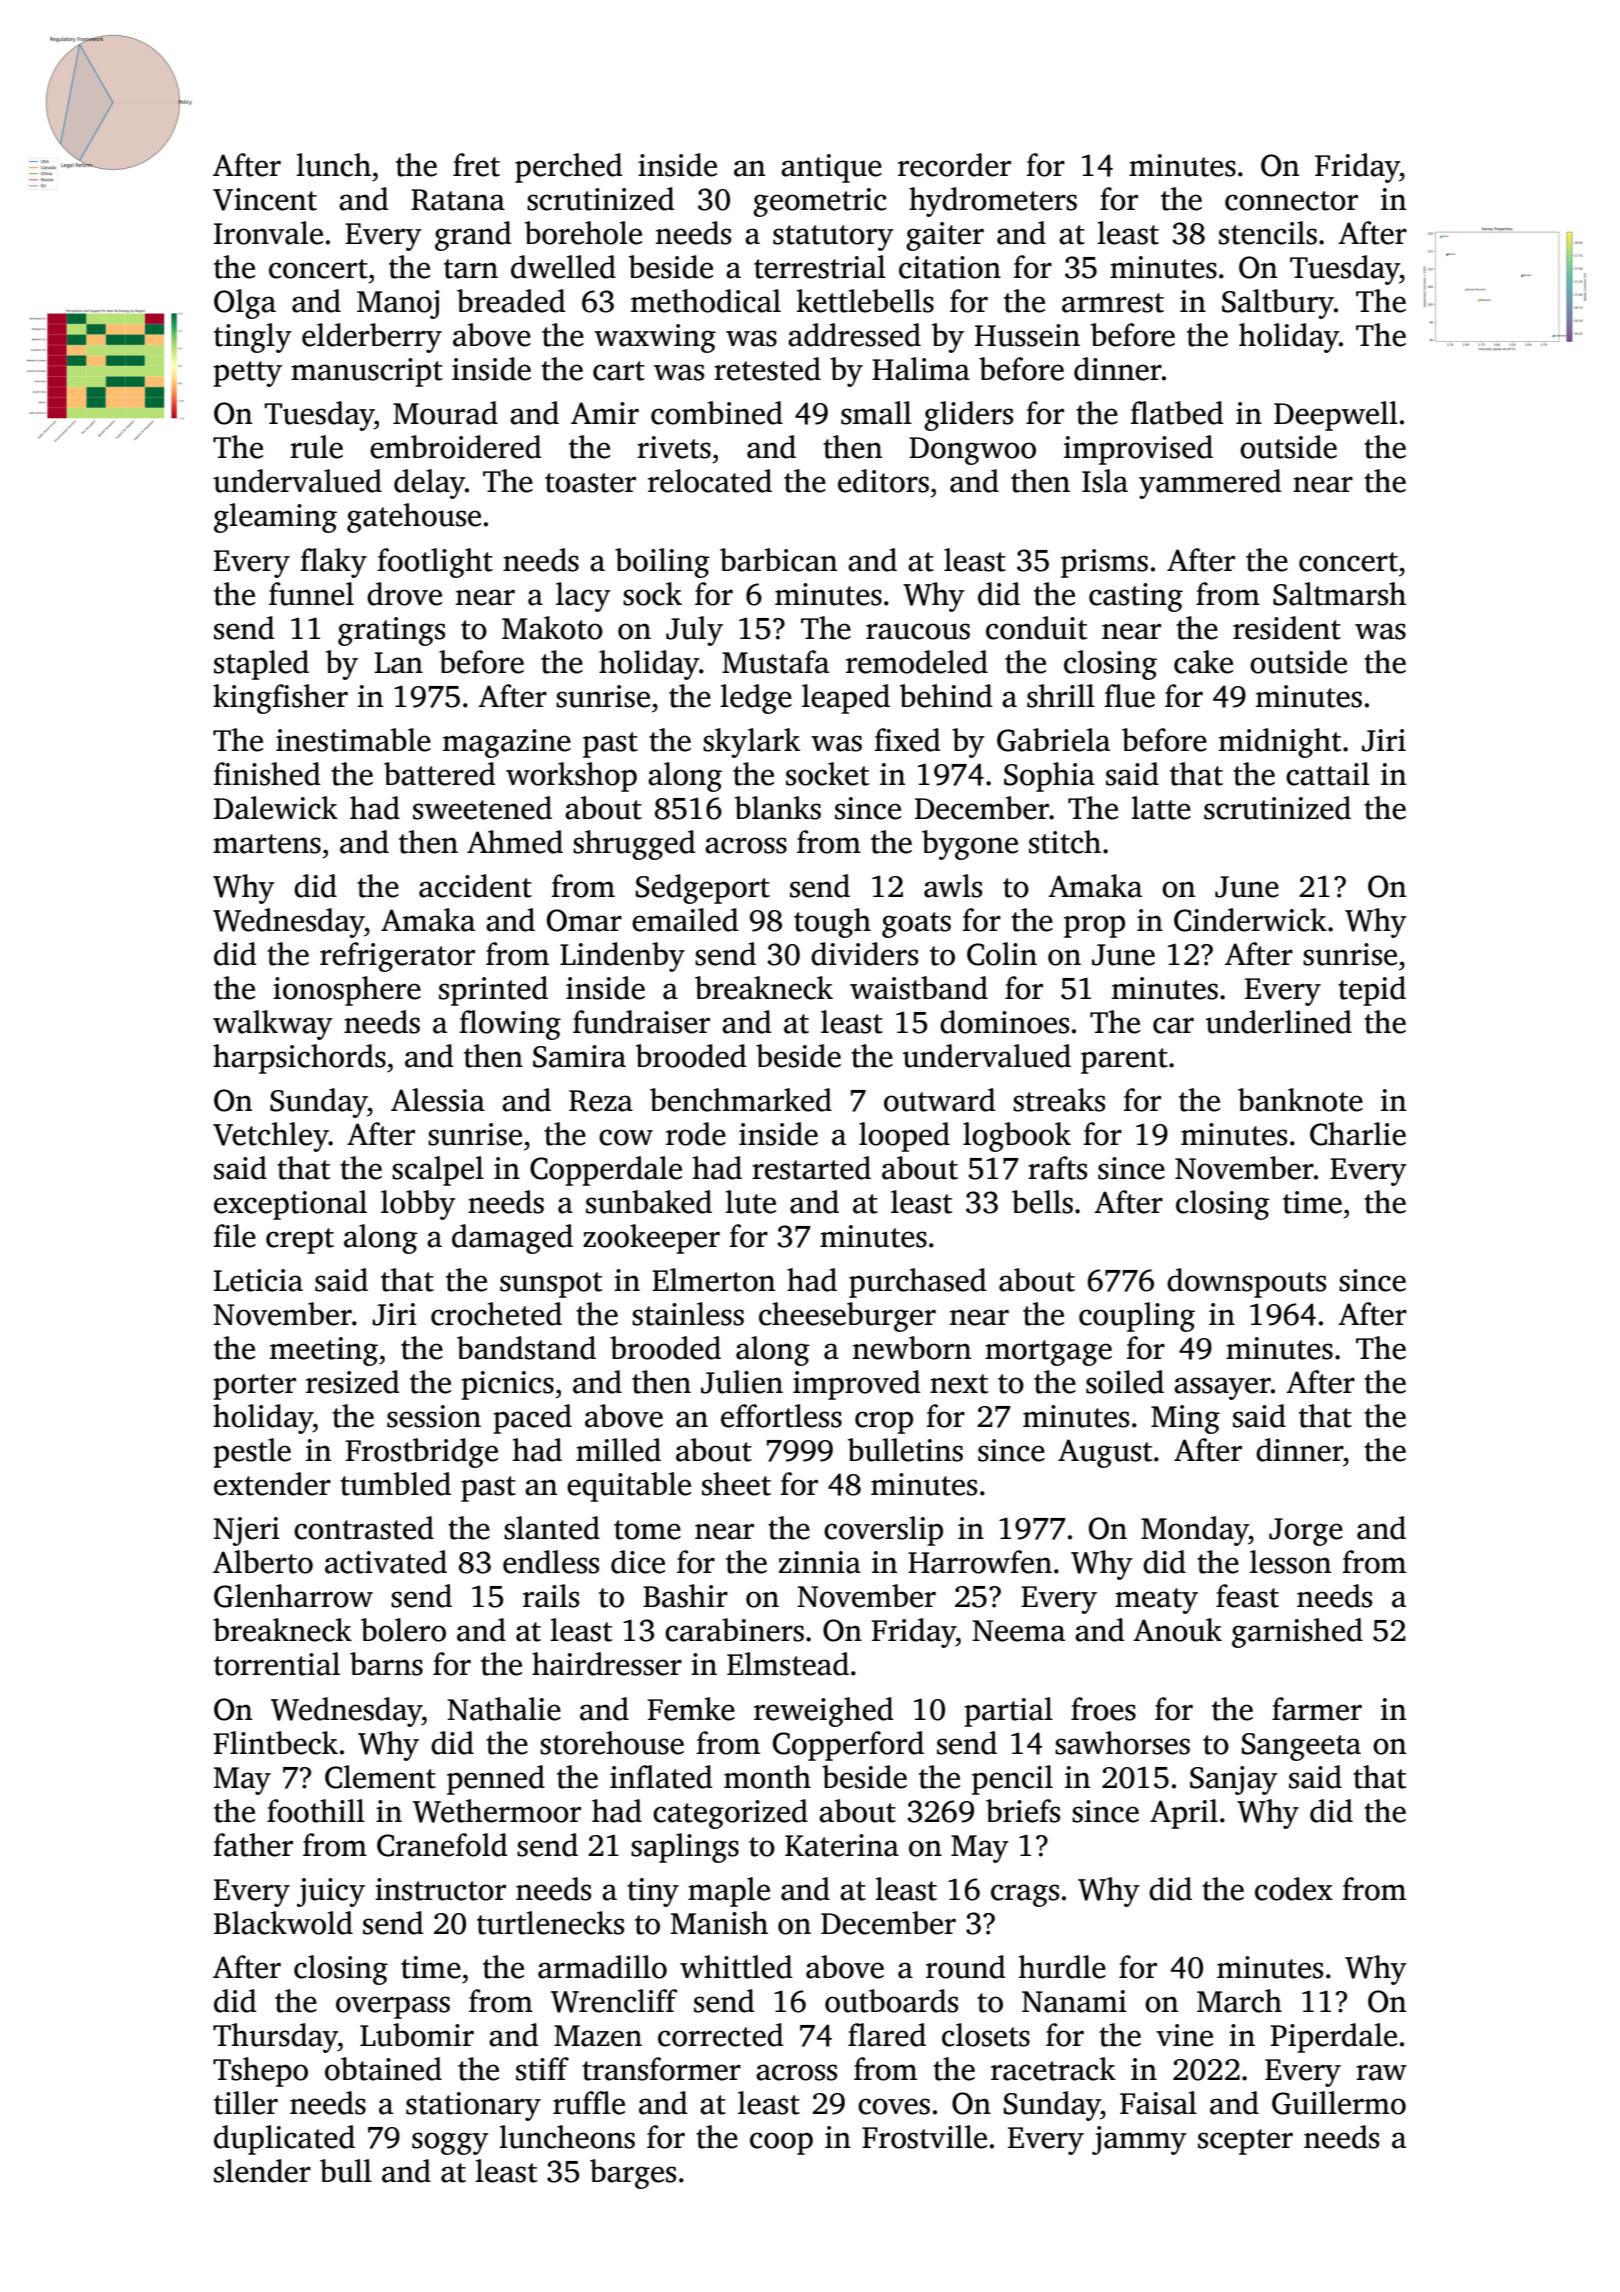  What do you see at coordinates (691, 1709) in the screenshot?
I see `Femke` at bounding box center [691, 1709].
